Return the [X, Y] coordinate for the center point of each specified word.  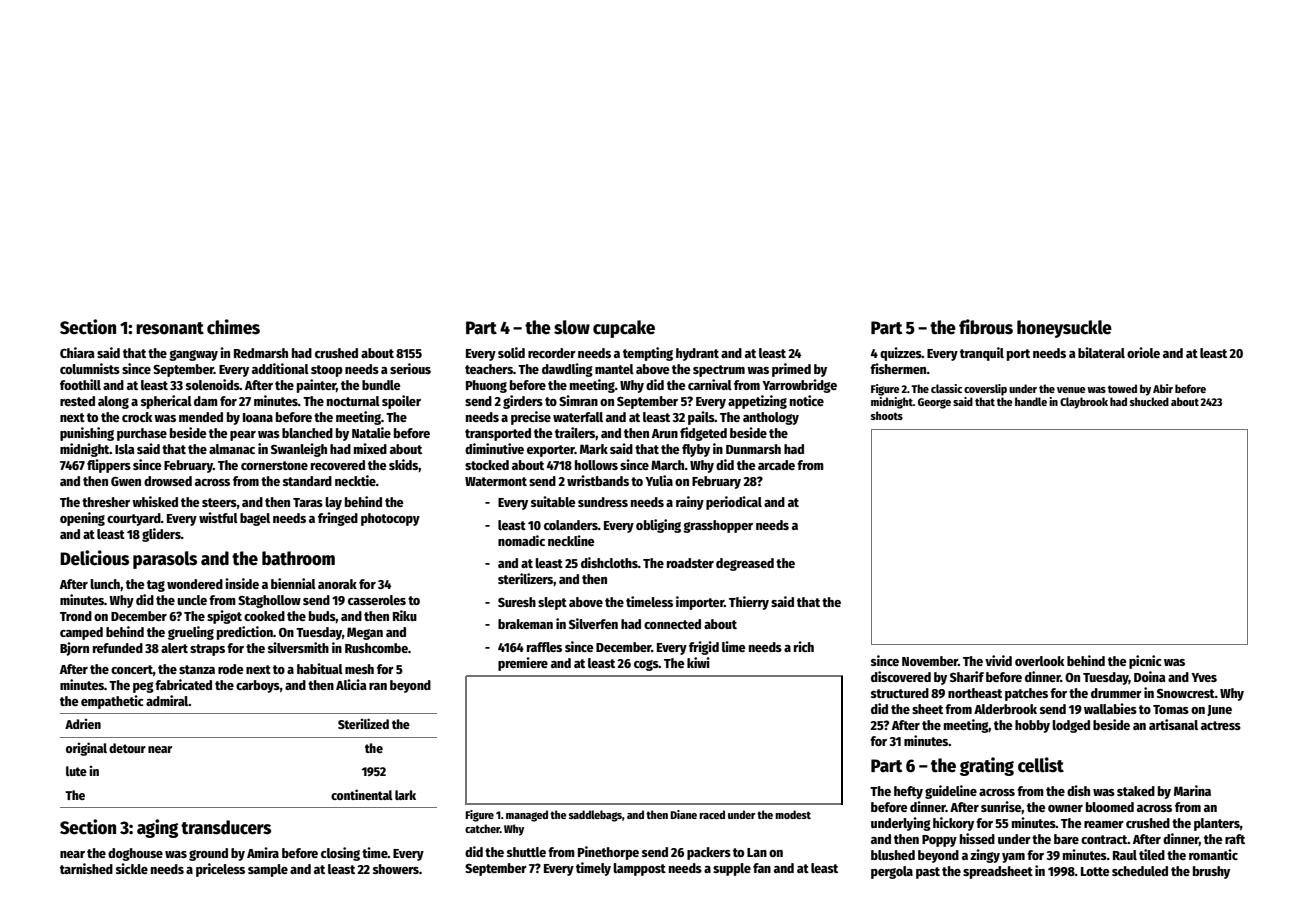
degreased [745, 564]
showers [396, 869]
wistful [218, 517]
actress [1221, 725]
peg [143, 687]
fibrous [986, 327]
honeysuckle [1064, 329]
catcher [482, 828]
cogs [646, 665]
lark [405, 795]
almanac [232, 449]
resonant [170, 328]
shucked [1149, 401]
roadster [690, 563]
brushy [1211, 872]
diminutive [494, 448]
